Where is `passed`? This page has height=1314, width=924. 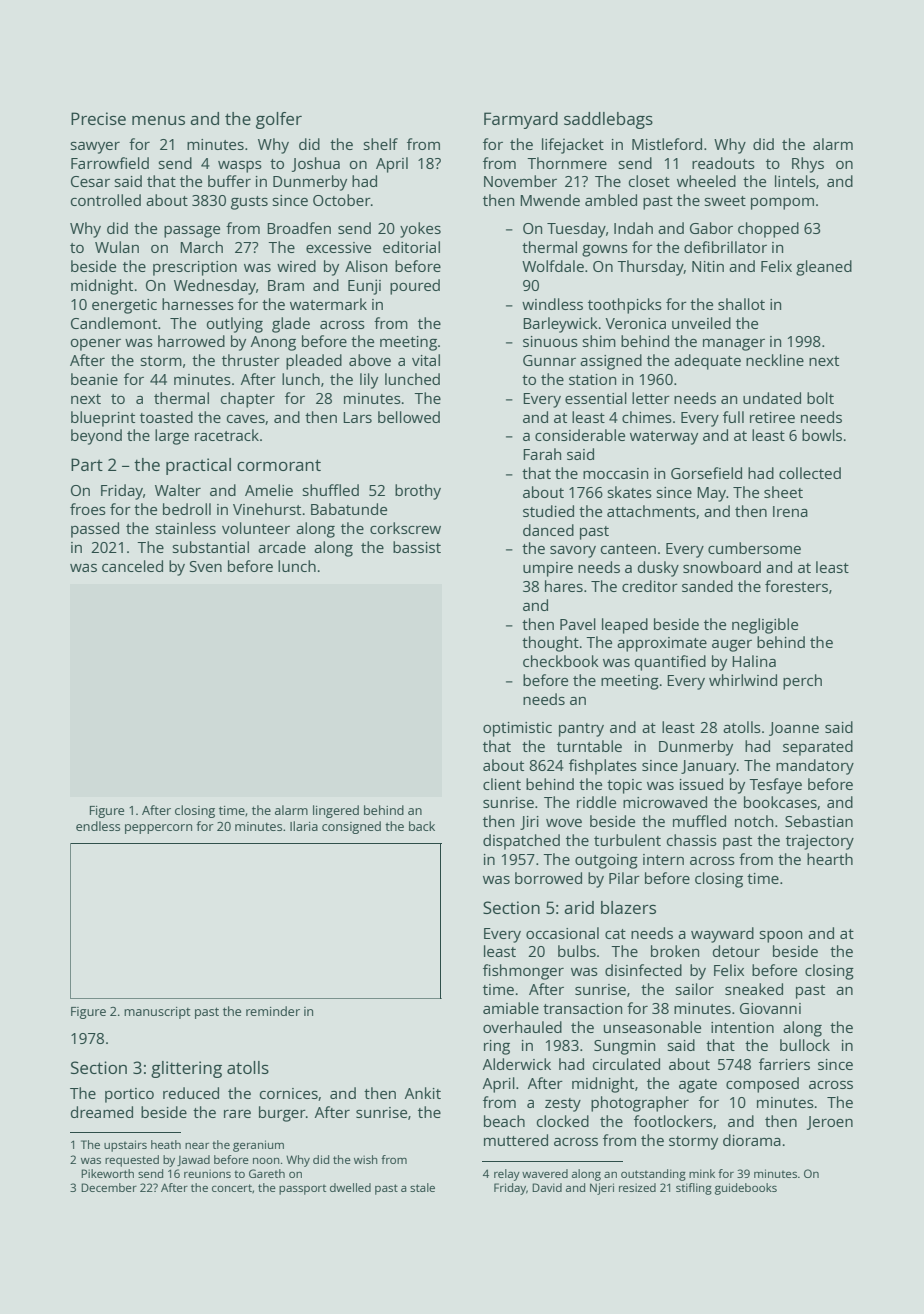 passed is located at coordinates (95, 530).
